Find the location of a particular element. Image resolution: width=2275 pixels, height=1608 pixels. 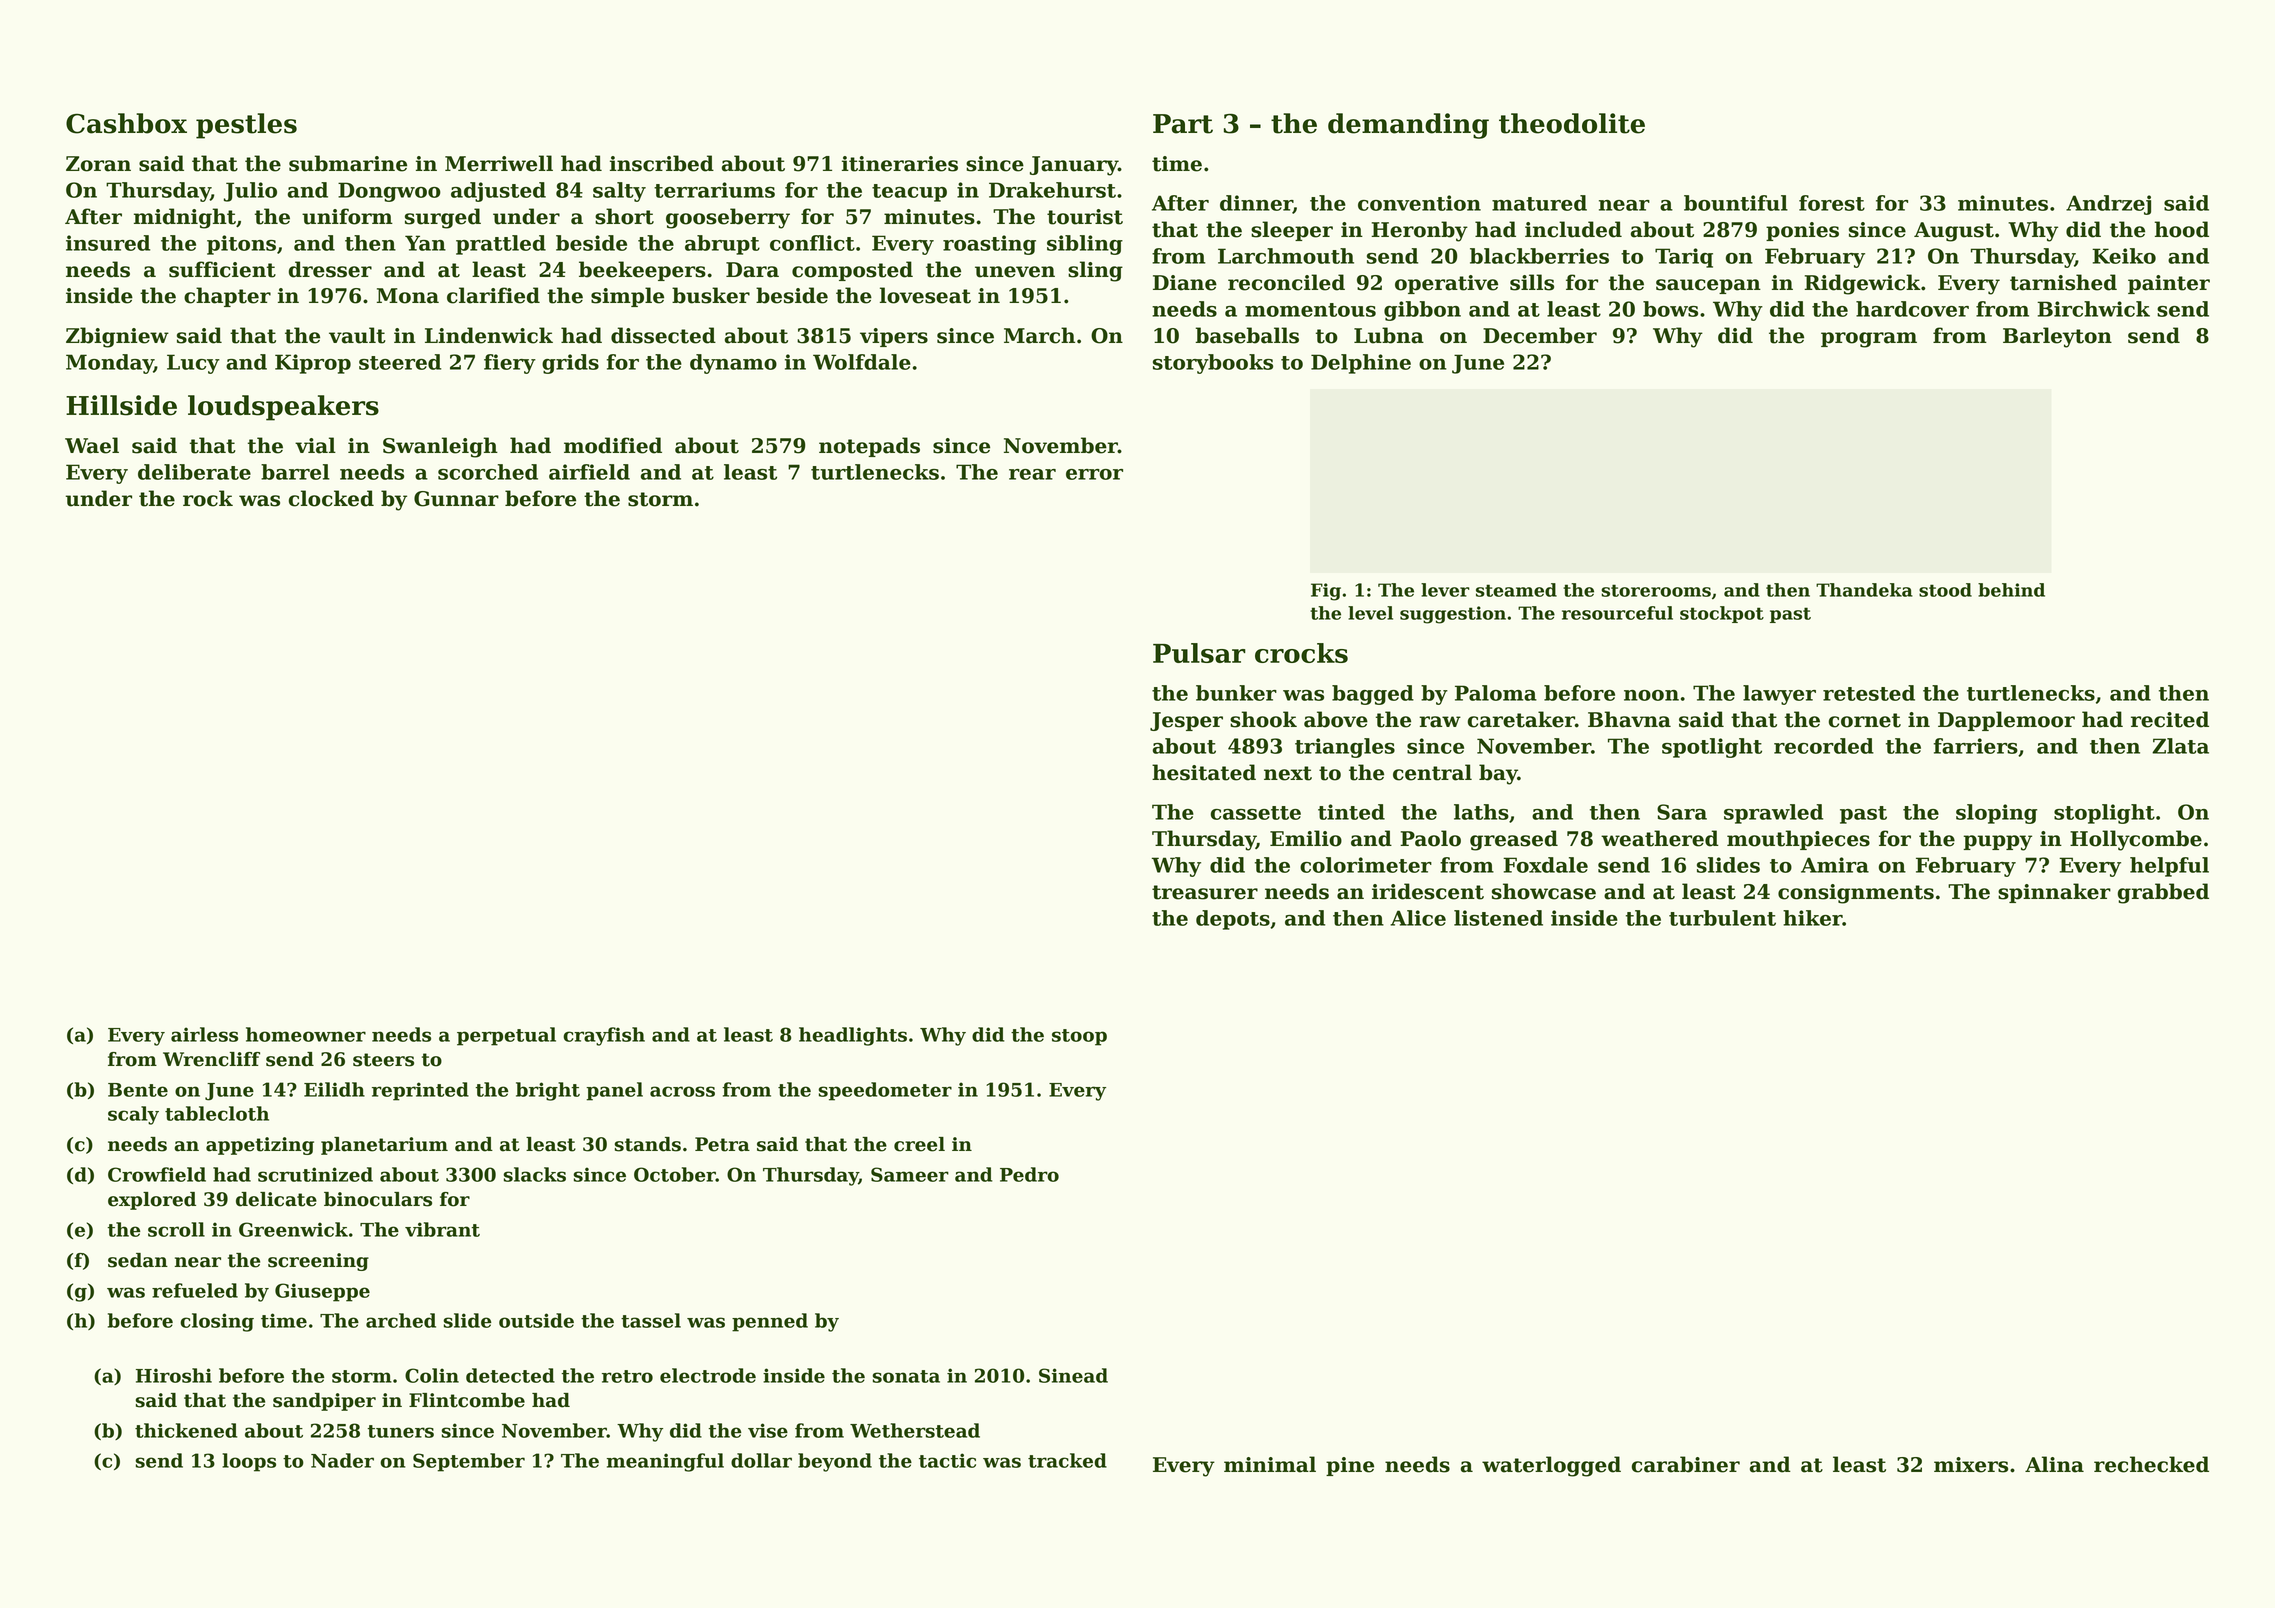

Pedro is located at coordinates (1029, 1174).
